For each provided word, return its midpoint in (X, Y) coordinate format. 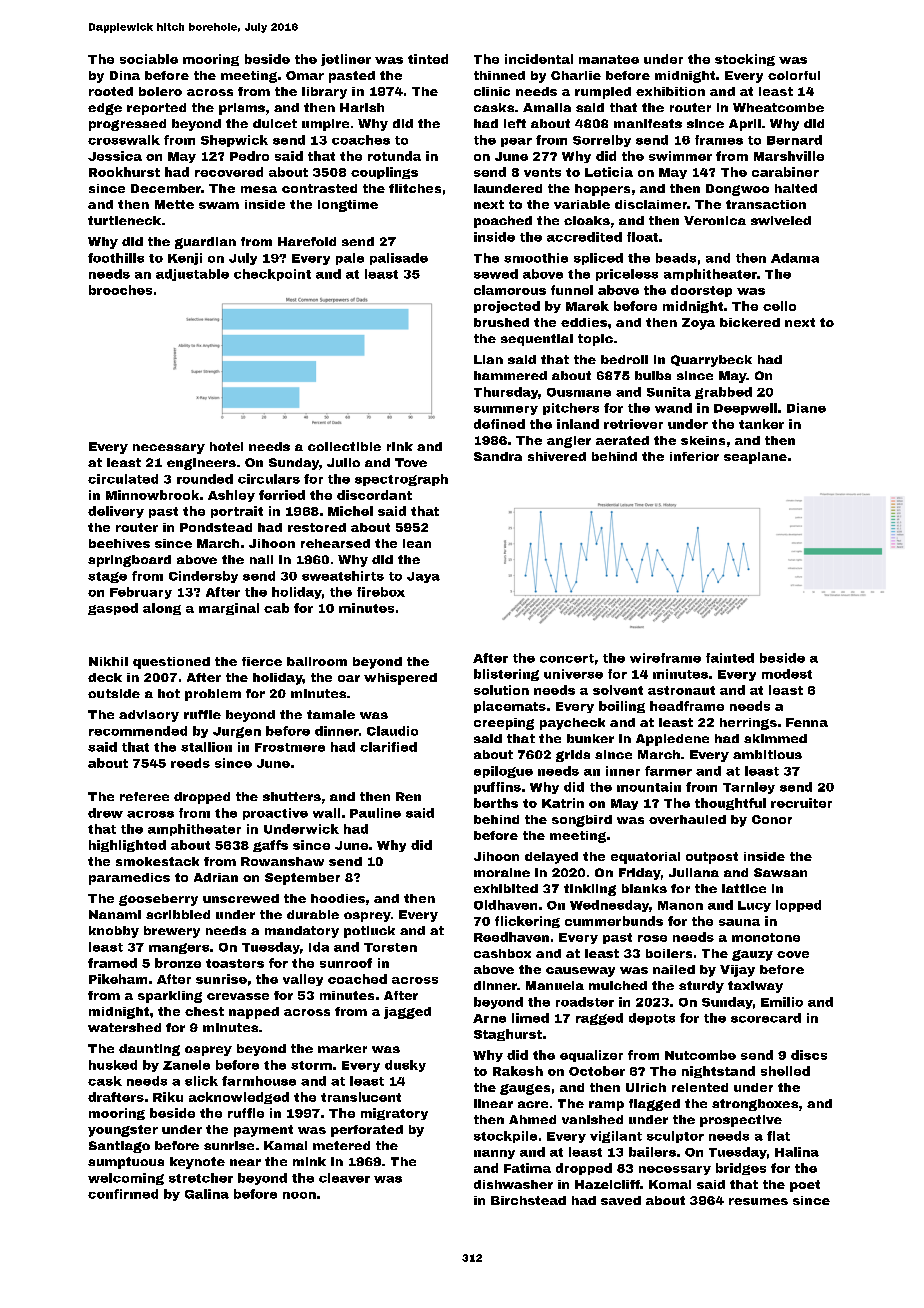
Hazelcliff (607, 1184)
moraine (502, 872)
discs (809, 1055)
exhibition (670, 91)
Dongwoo (737, 190)
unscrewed (241, 898)
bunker (590, 738)
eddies (584, 322)
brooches (120, 290)
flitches (415, 188)
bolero (160, 91)
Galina (207, 1194)
